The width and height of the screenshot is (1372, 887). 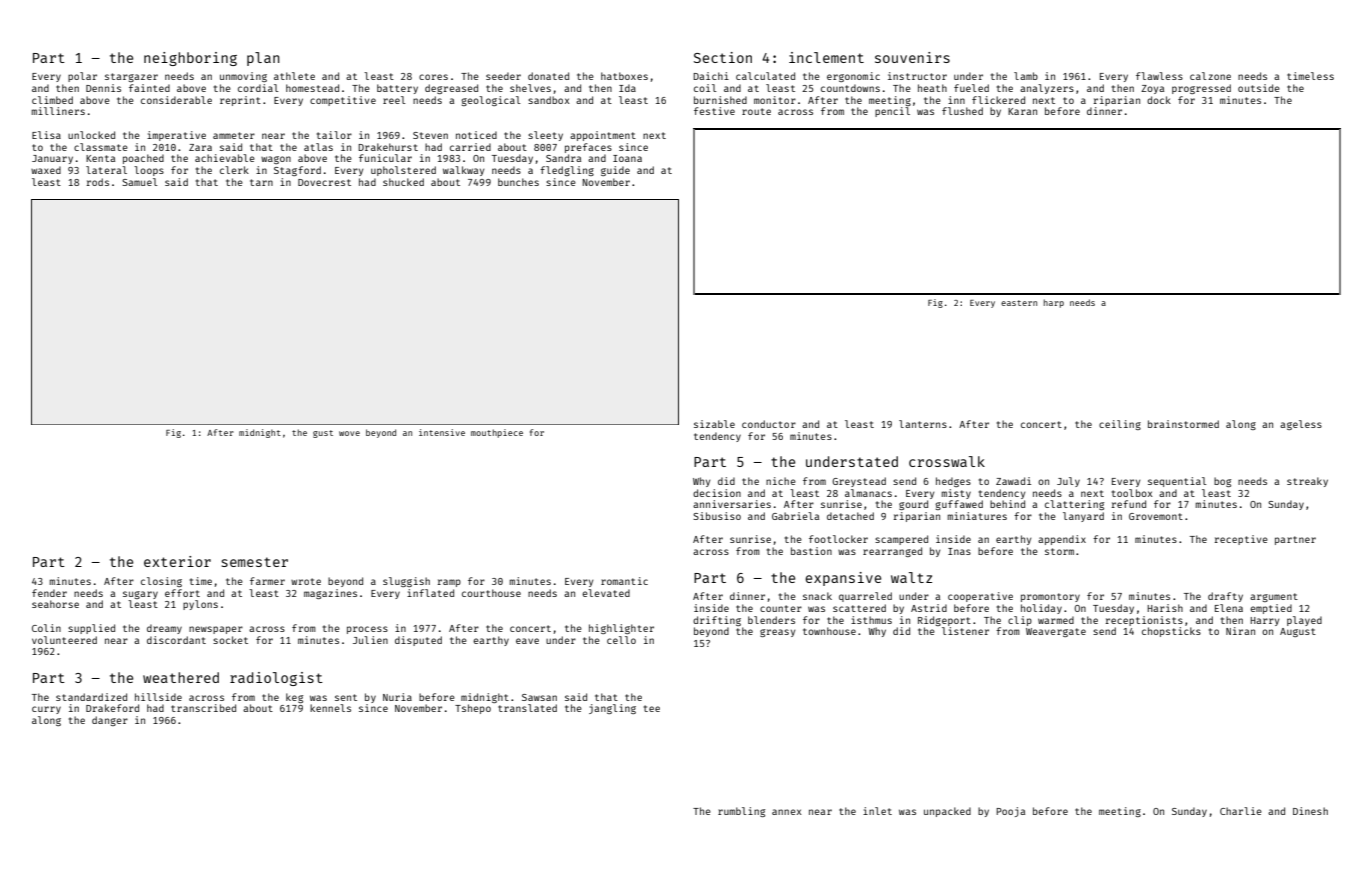 I want to click on Inas, so click(x=959, y=551).
